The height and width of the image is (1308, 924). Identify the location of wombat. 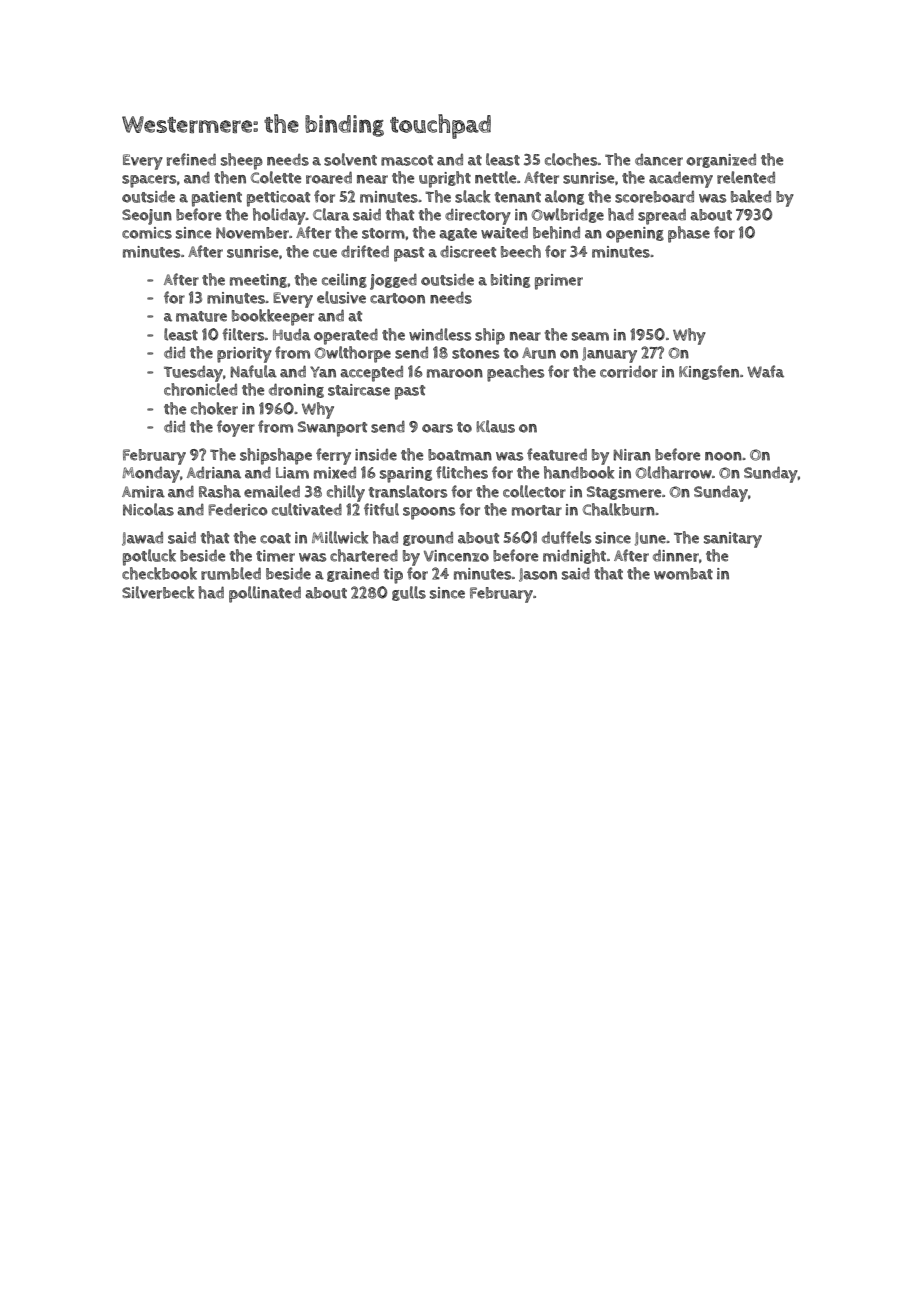
(683, 574).
